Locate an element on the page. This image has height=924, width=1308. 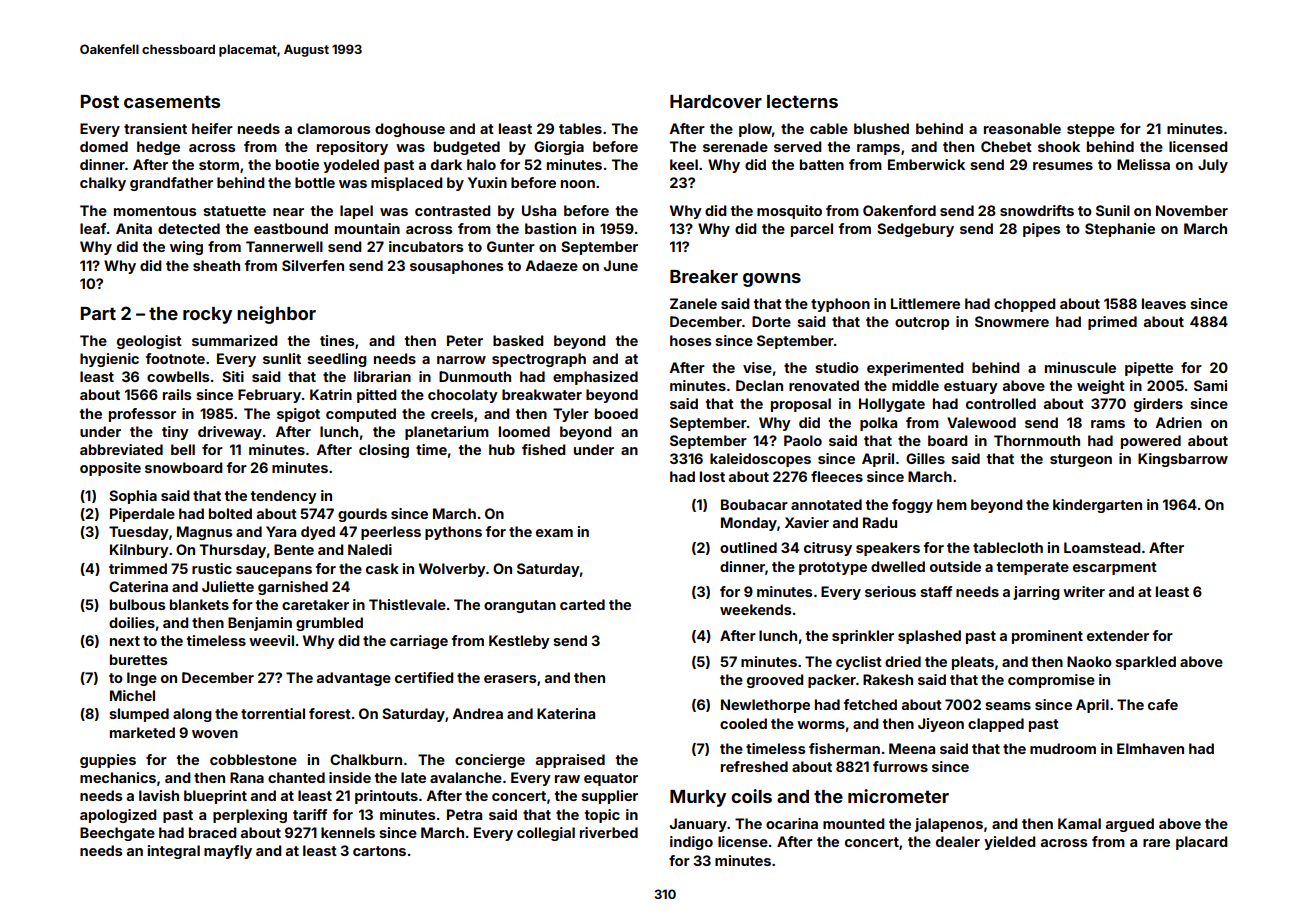
cartons is located at coordinates (379, 851).
